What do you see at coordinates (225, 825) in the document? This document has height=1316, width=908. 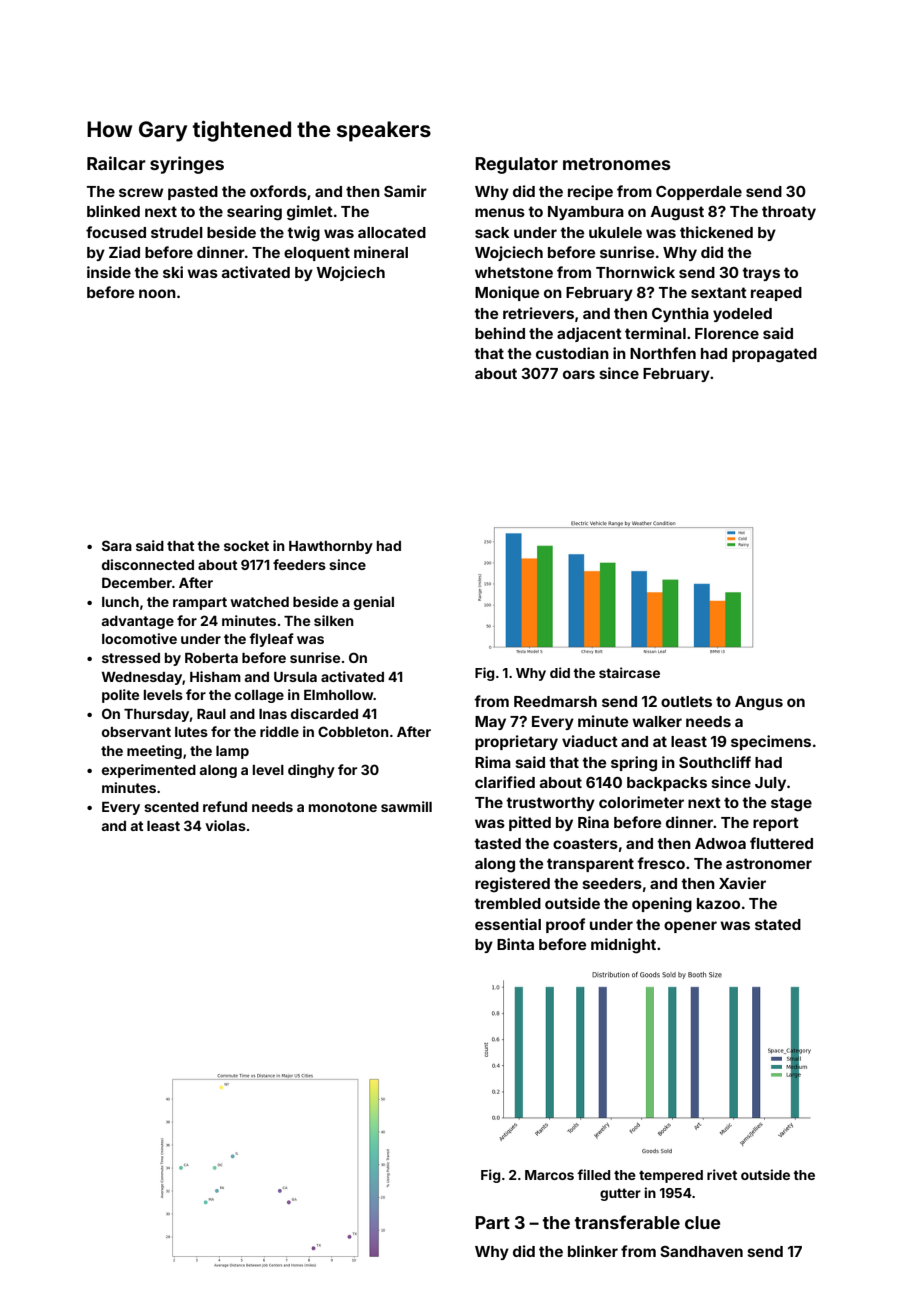 I see `violas` at bounding box center [225, 825].
